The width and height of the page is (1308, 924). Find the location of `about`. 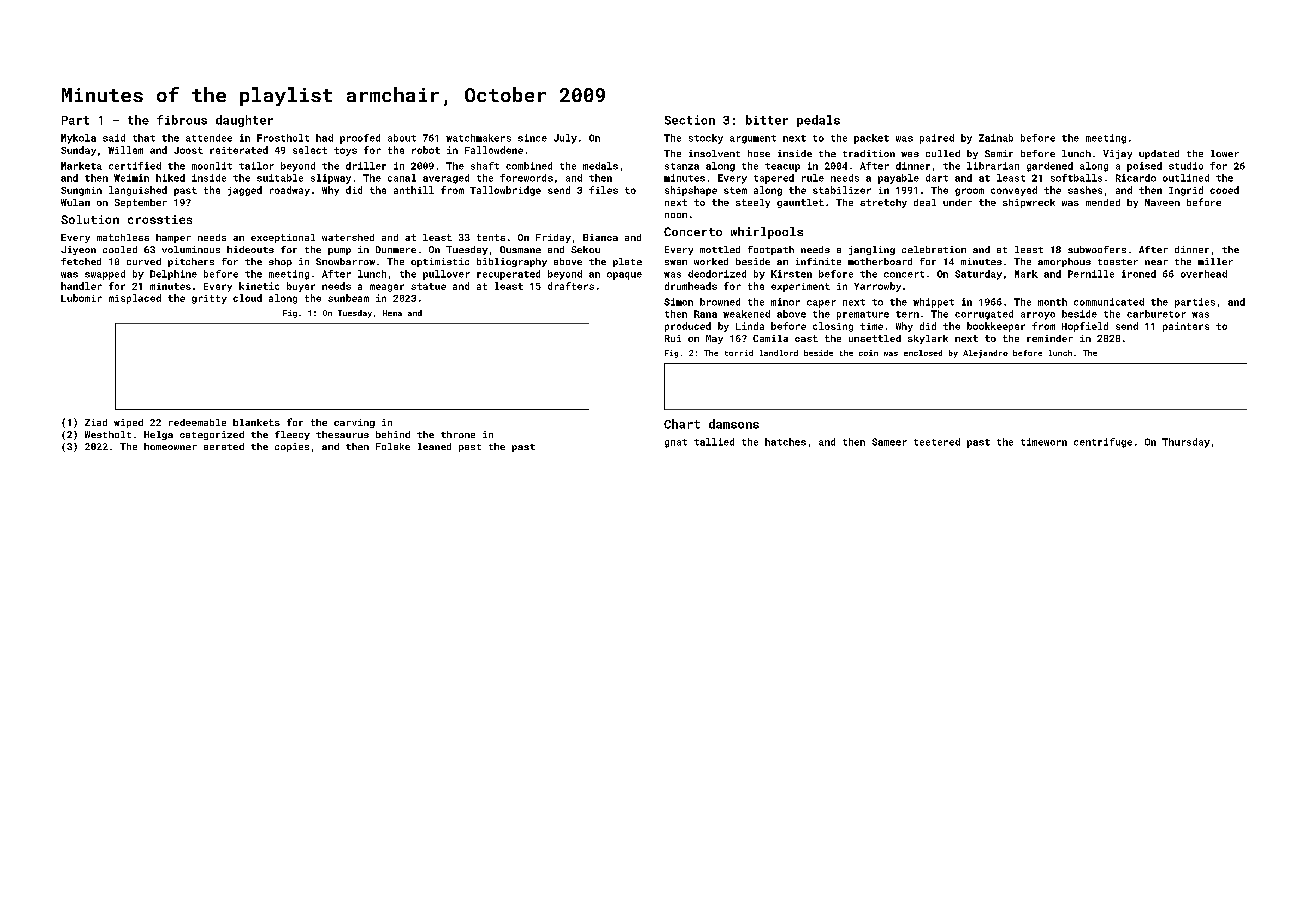

about is located at coordinates (402, 138).
